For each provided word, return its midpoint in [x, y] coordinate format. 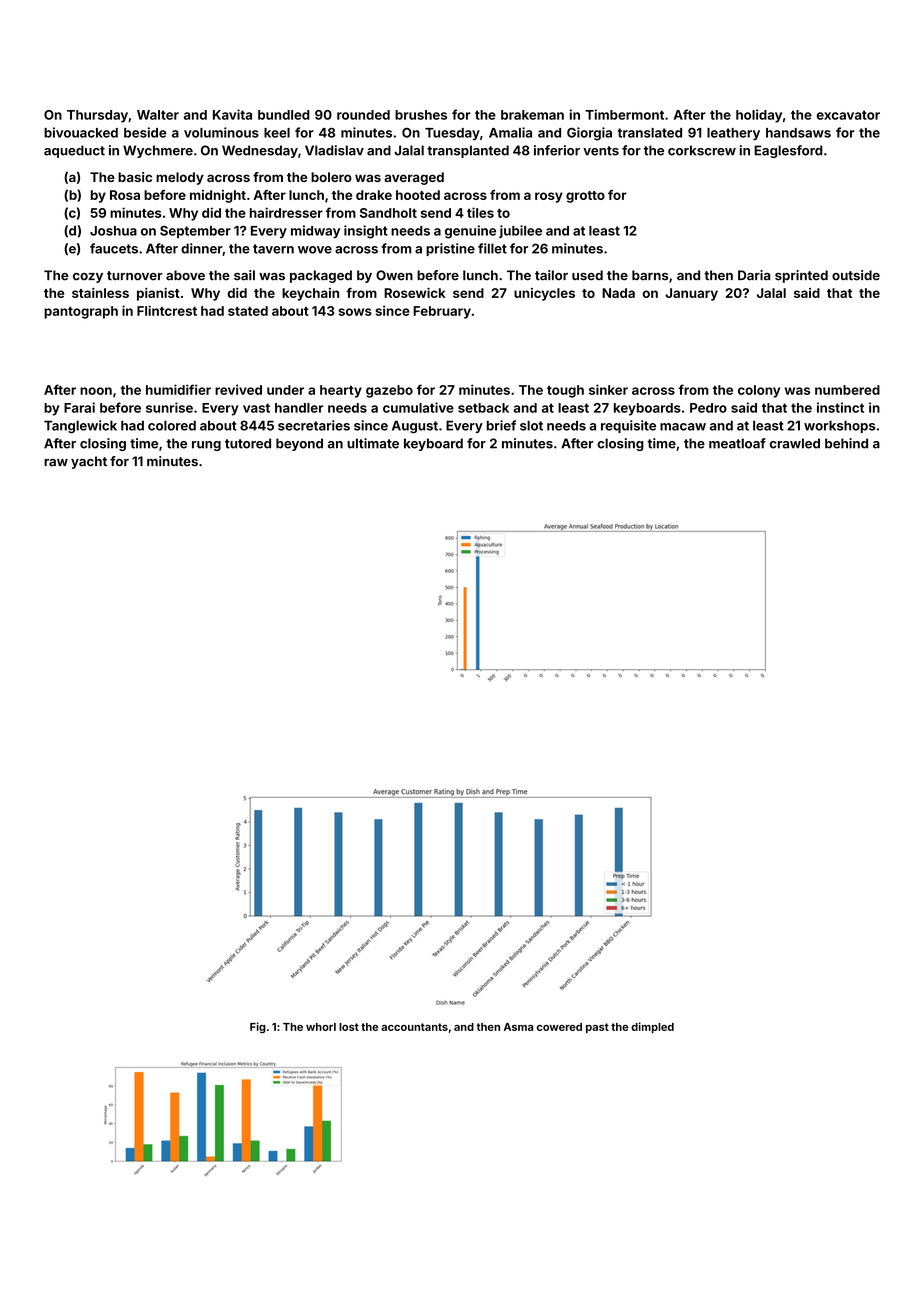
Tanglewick [80, 427]
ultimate [373, 443]
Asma [518, 1027]
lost [349, 1027]
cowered [559, 1027]
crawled [795, 443]
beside [145, 132]
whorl [321, 1027]
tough [565, 391]
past [597, 1028]
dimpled [652, 1027]
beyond [299, 444]
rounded [363, 115]
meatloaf [737, 443]
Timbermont [624, 114]
